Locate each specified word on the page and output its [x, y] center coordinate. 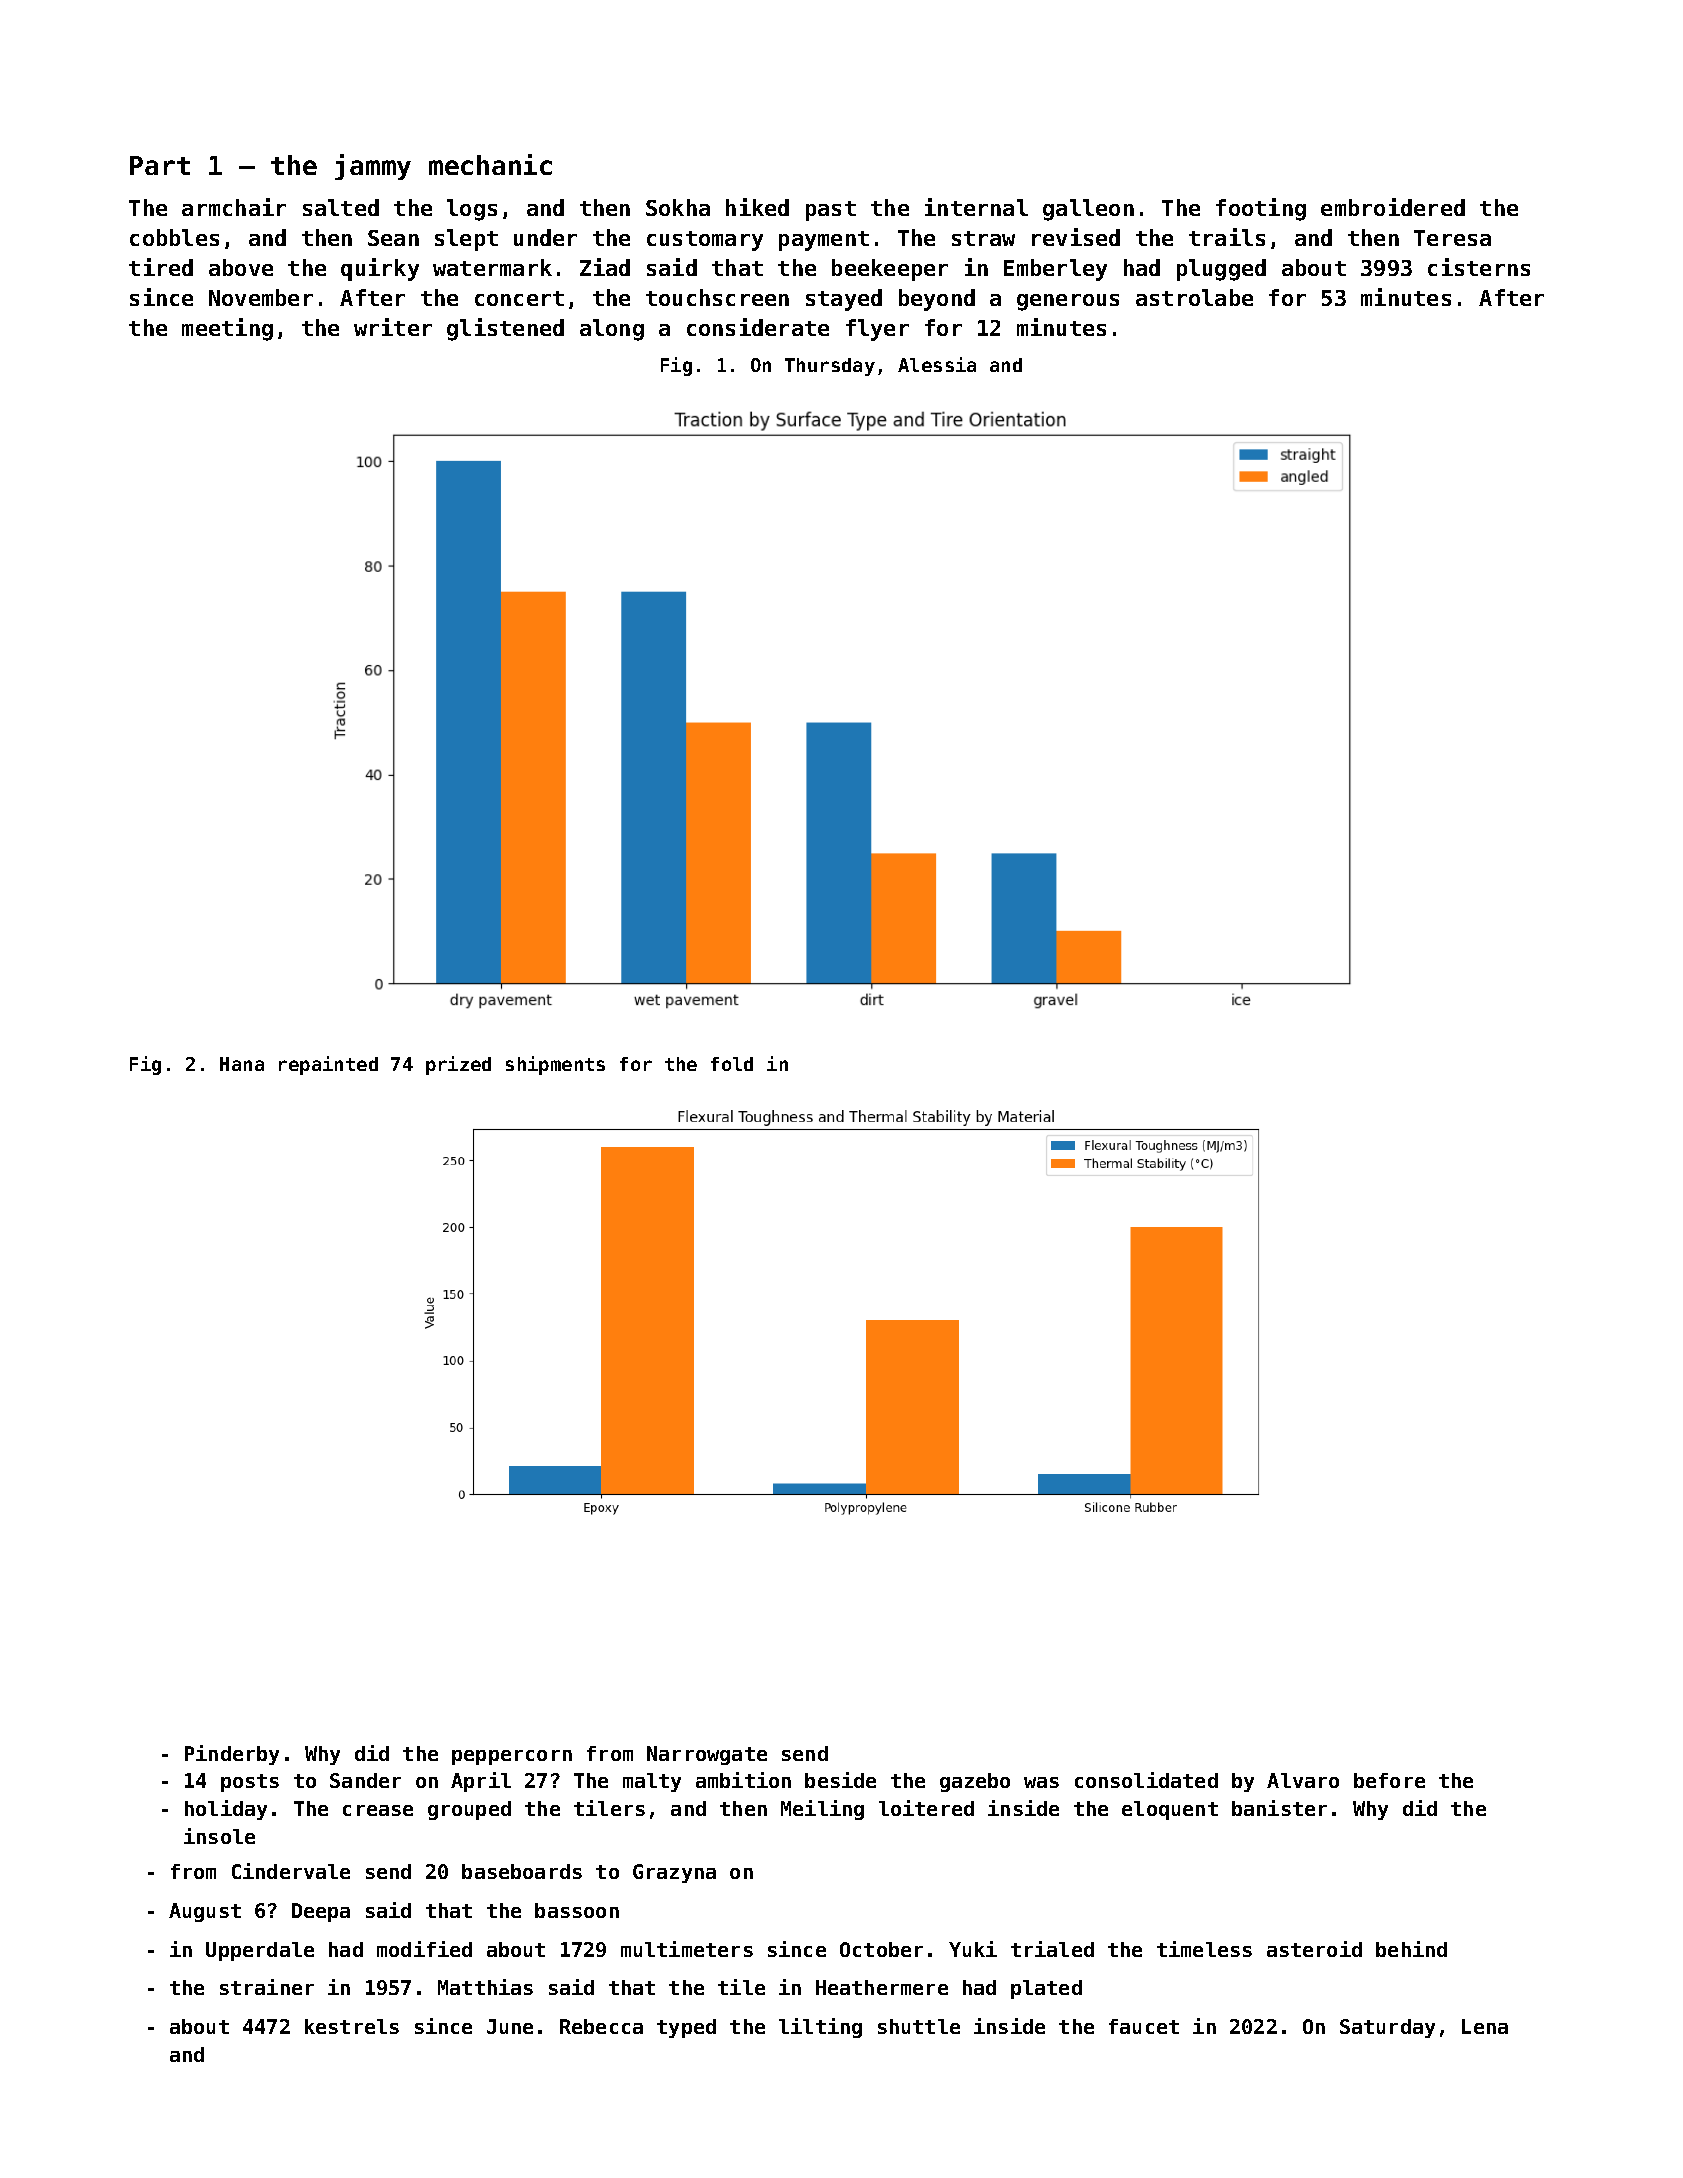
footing [1261, 209]
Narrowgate [707, 1755]
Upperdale [260, 1951]
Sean [393, 238]
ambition [743, 1780]
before [1389, 1780]
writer [393, 327]
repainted [328, 1065]
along [612, 330]
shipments [555, 1065]
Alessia [937, 364]
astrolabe [1194, 297]
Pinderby [232, 1755]
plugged [1221, 270]
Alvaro [1303, 1780]
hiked [757, 207]
